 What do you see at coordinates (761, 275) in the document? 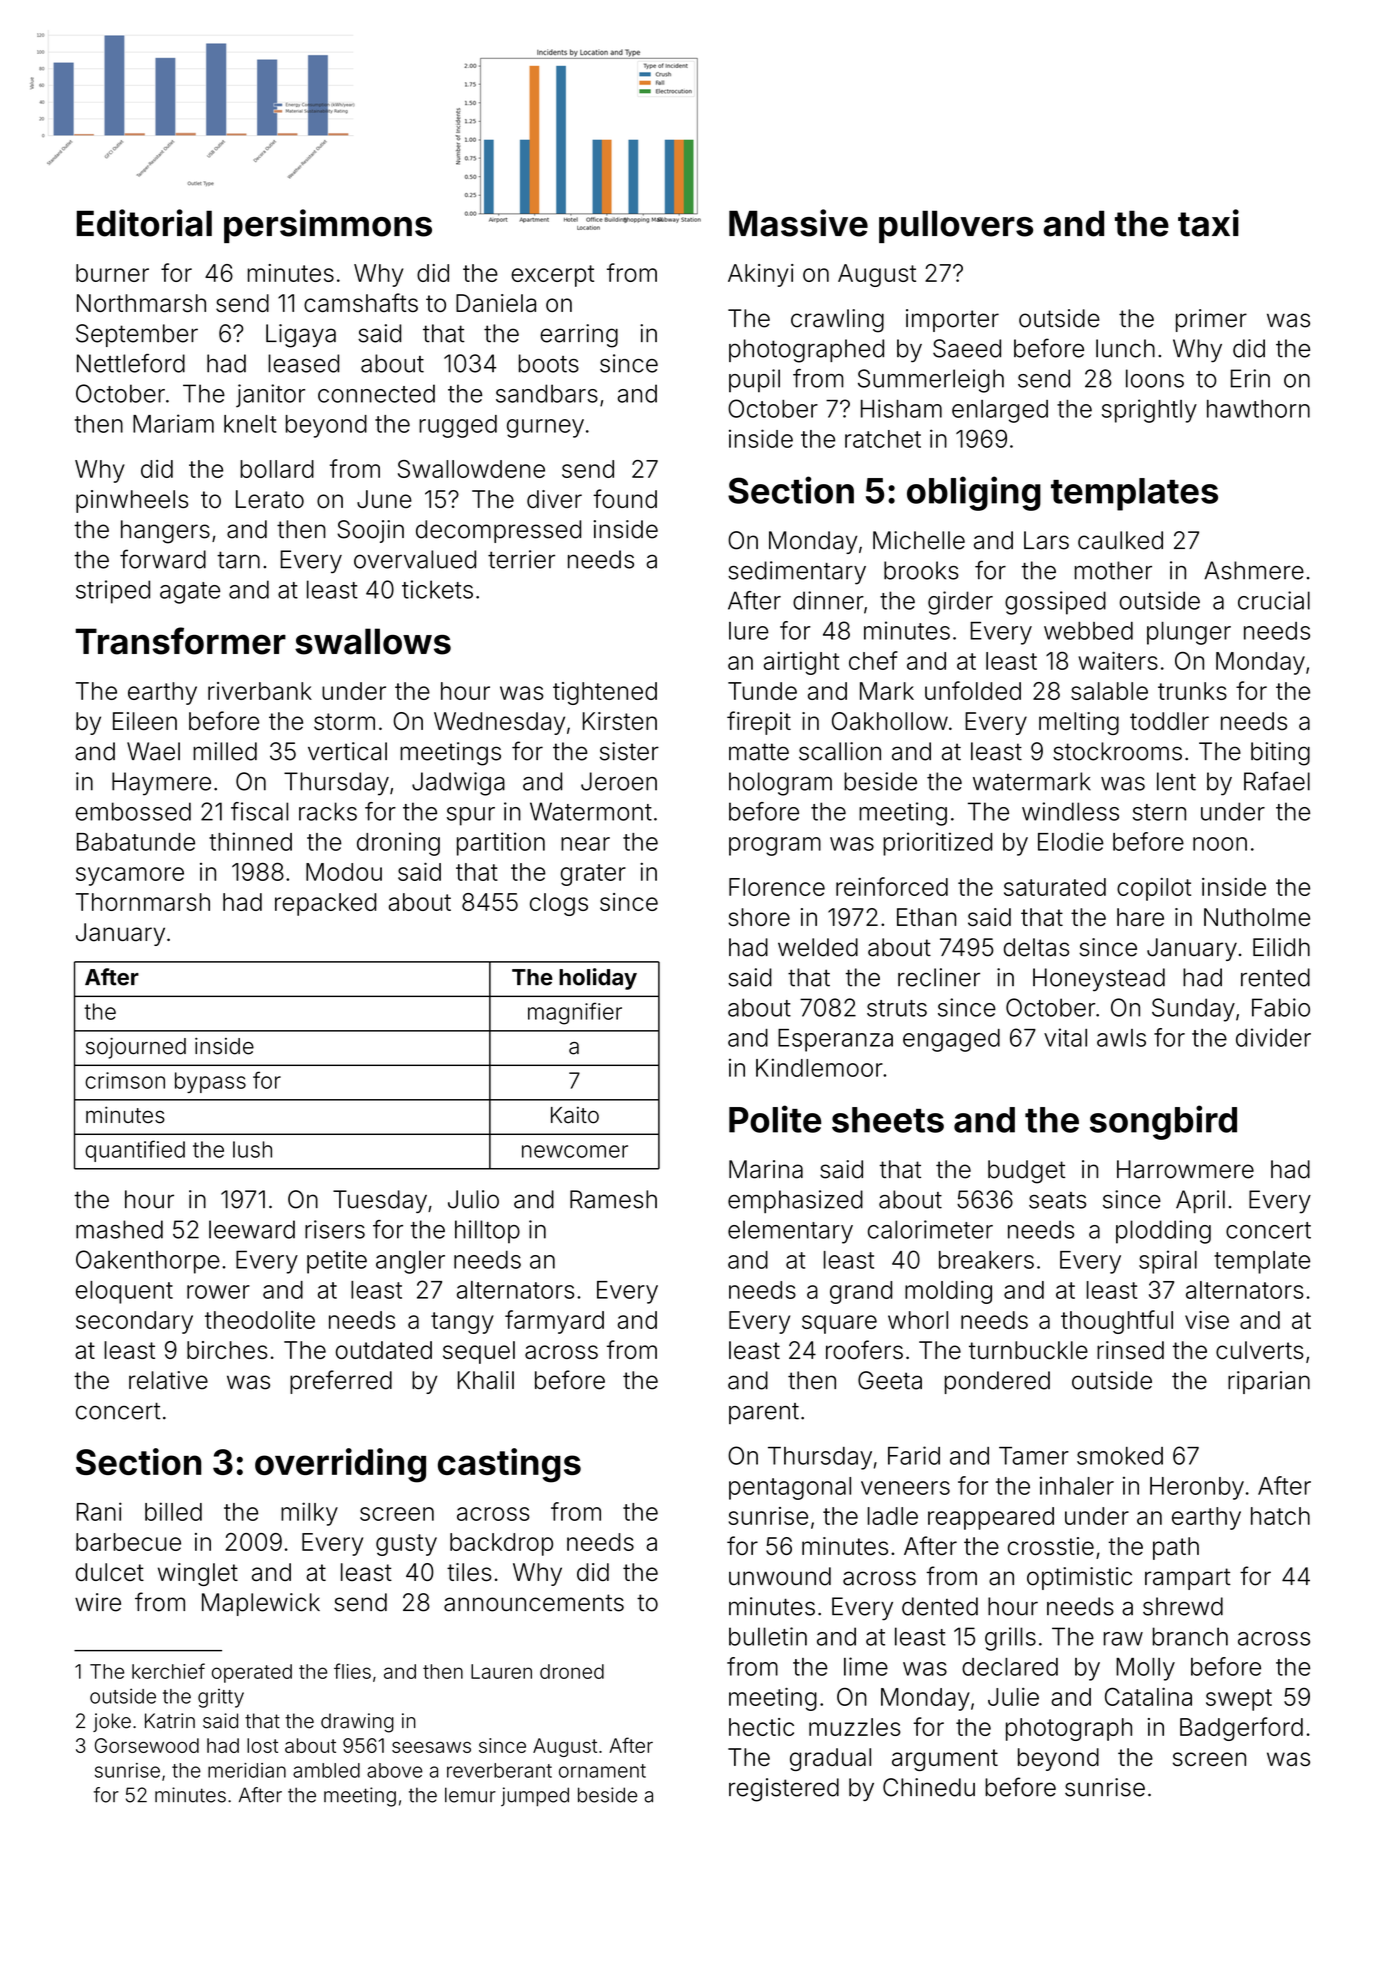
I see `Akinyi` at bounding box center [761, 275].
